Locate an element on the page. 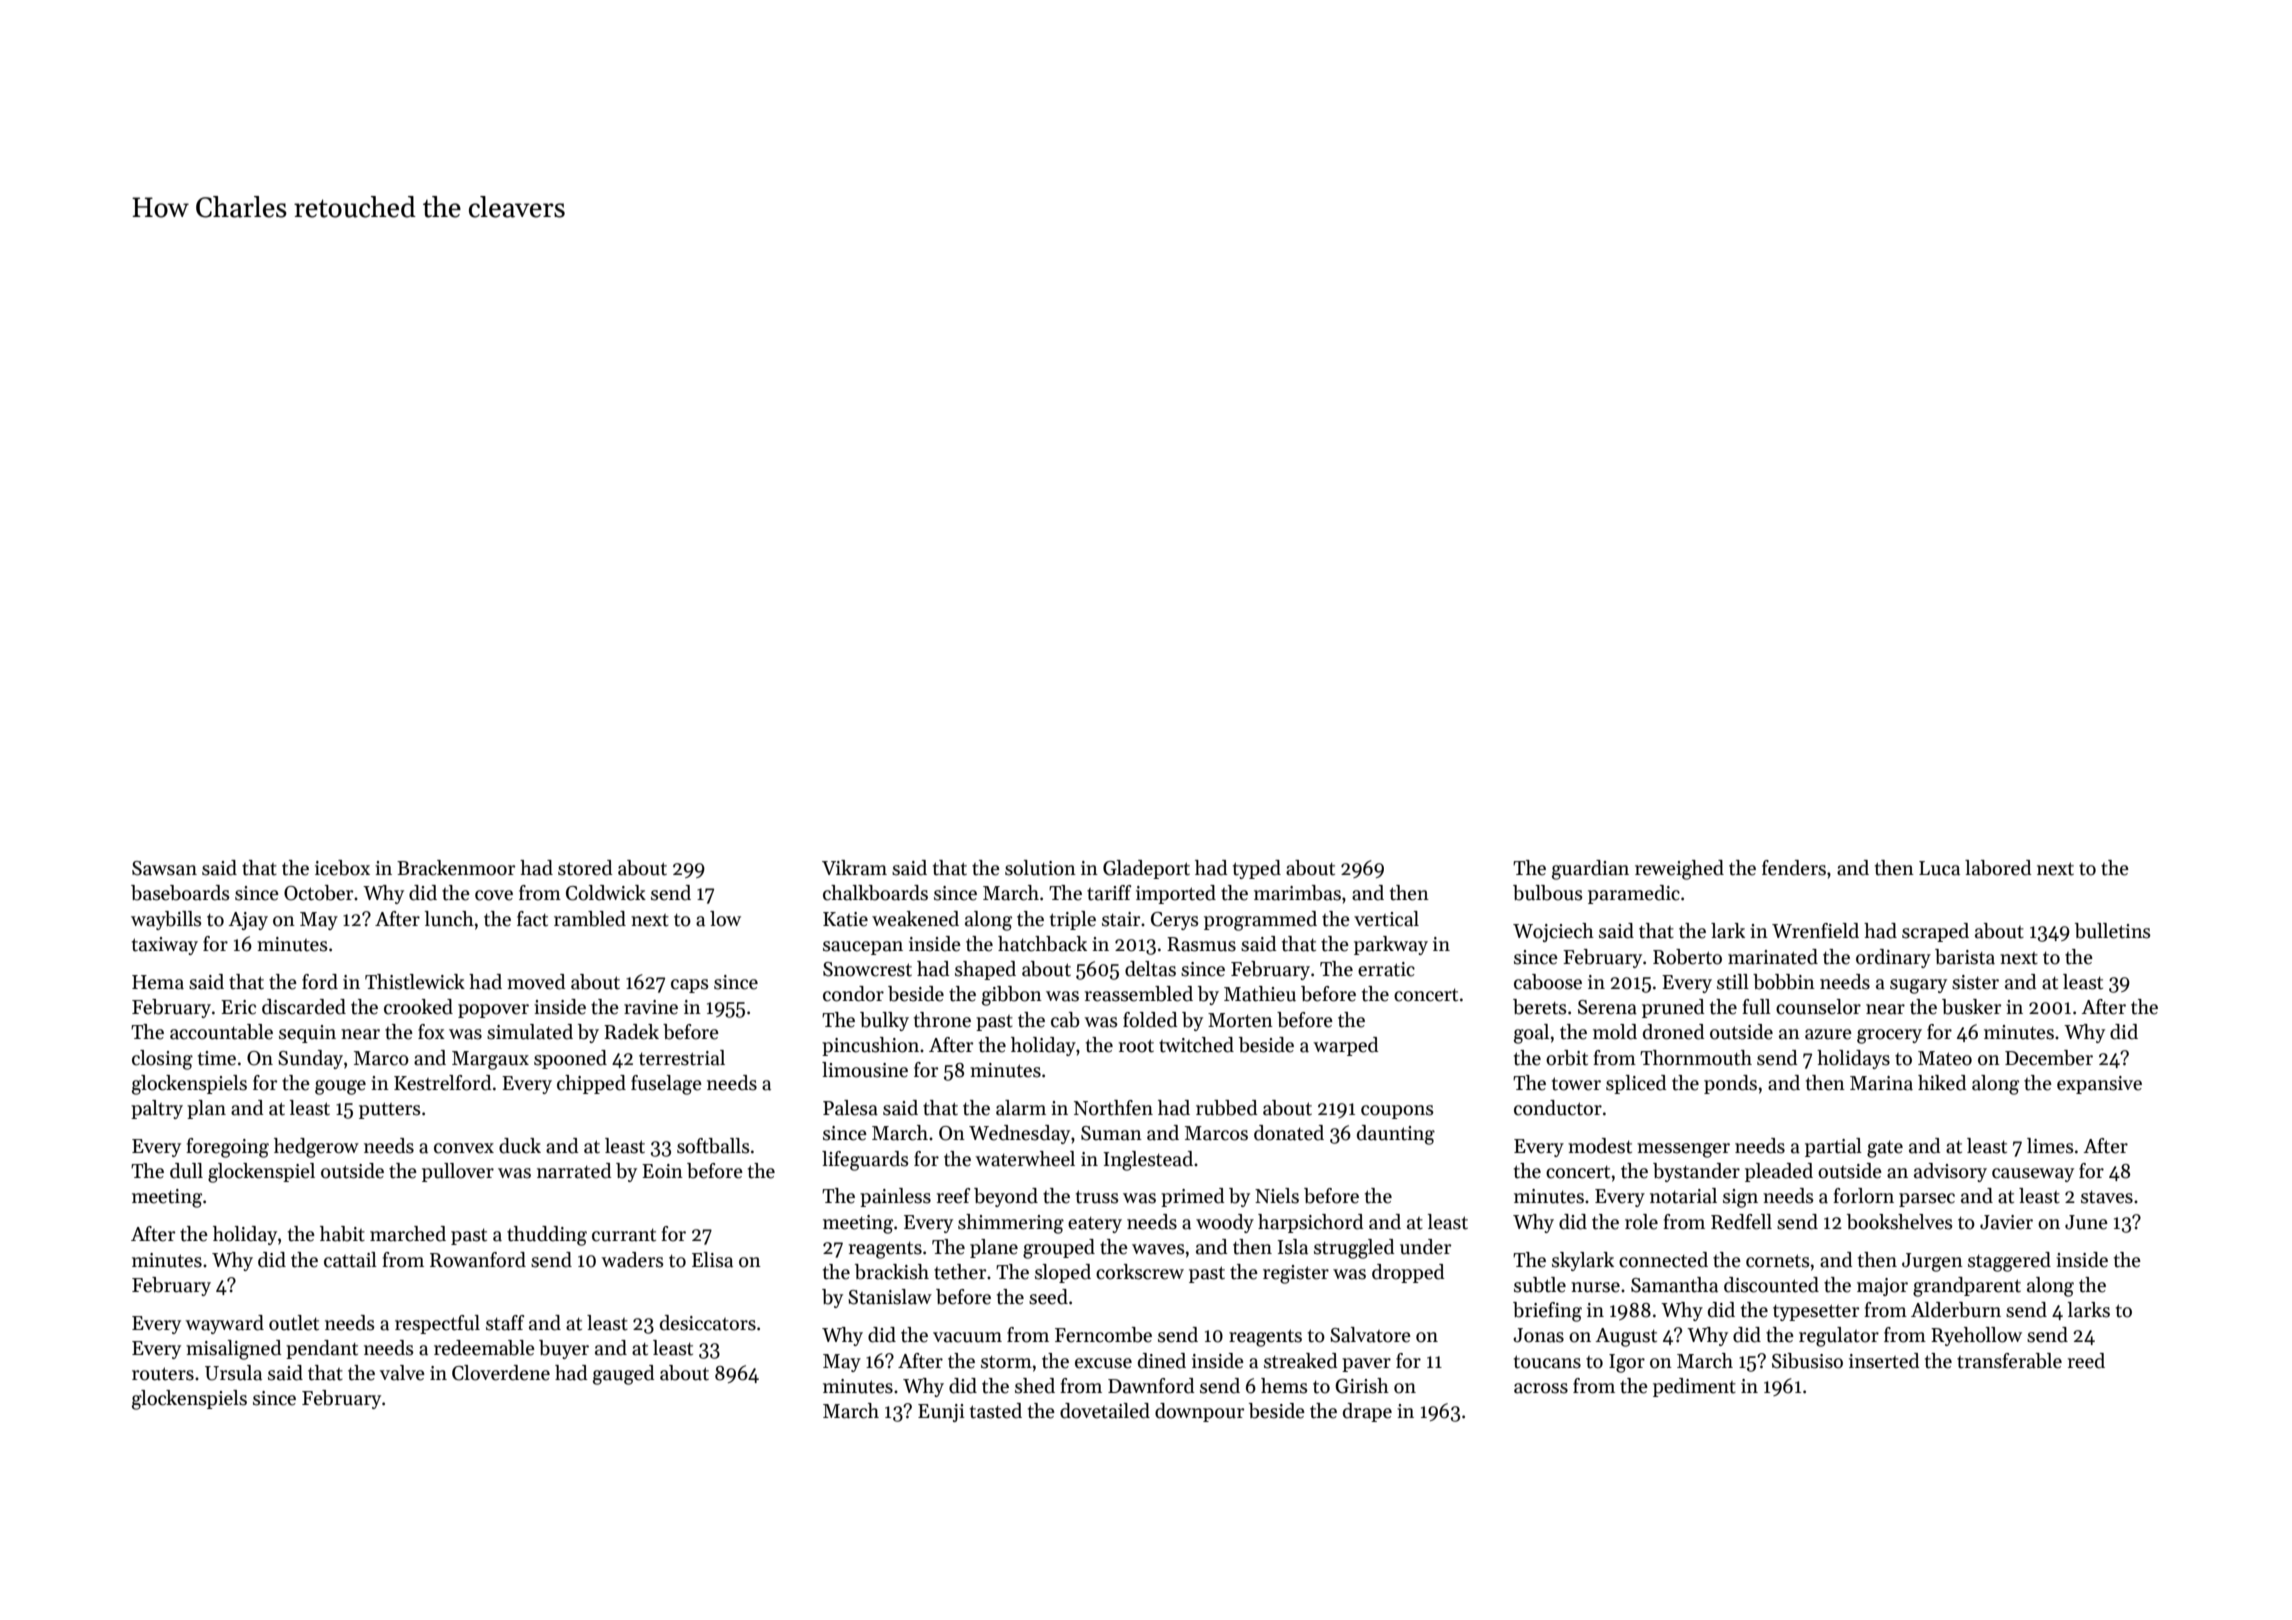 Image resolution: width=2292 pixels, height=1620 pixels. cattail is located at coordinates (350, 1260).
